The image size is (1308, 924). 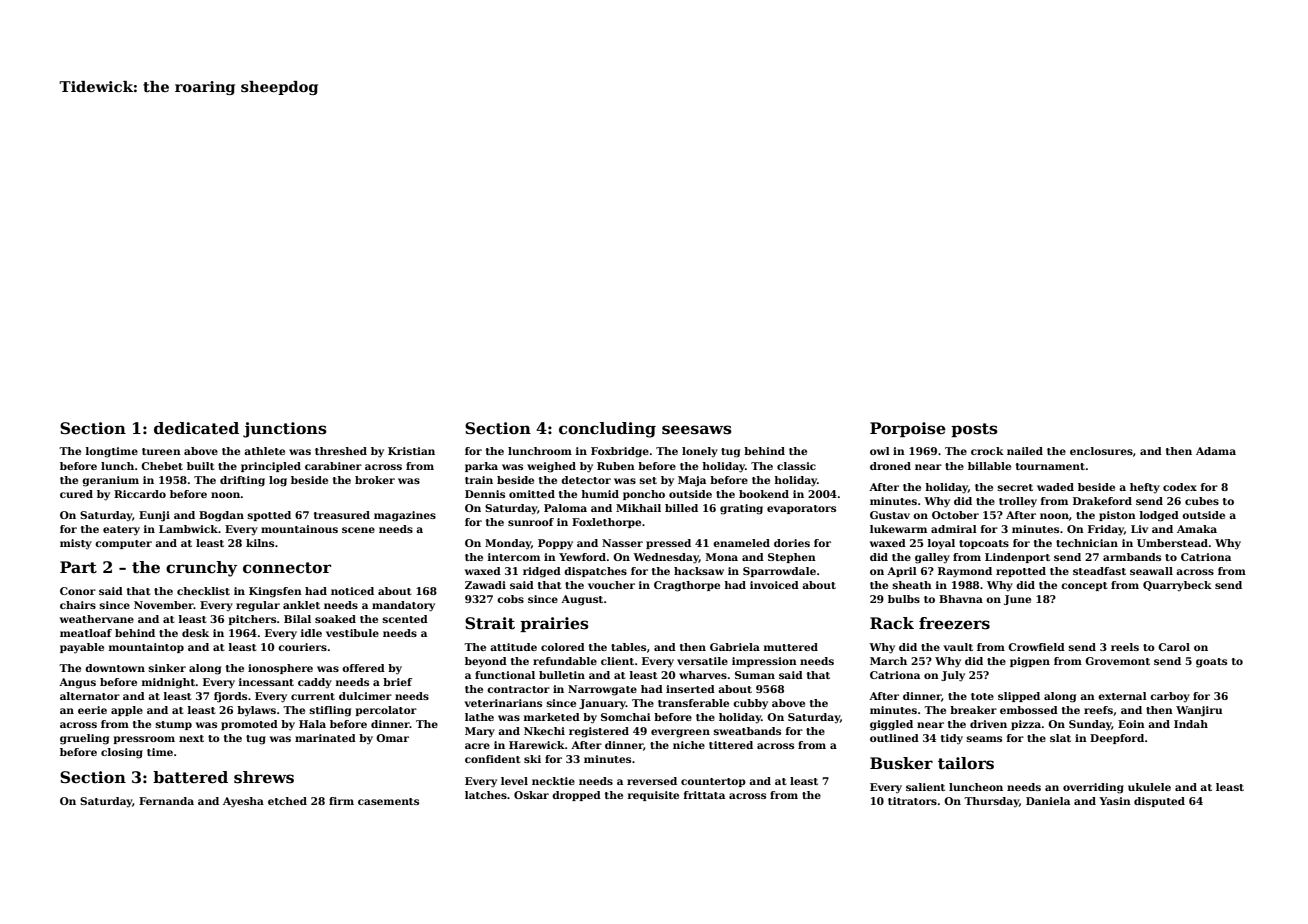 What do you see at coordinates (961, 599) in the page?
I see `Bhavna` at bounding box center [961, 599].
